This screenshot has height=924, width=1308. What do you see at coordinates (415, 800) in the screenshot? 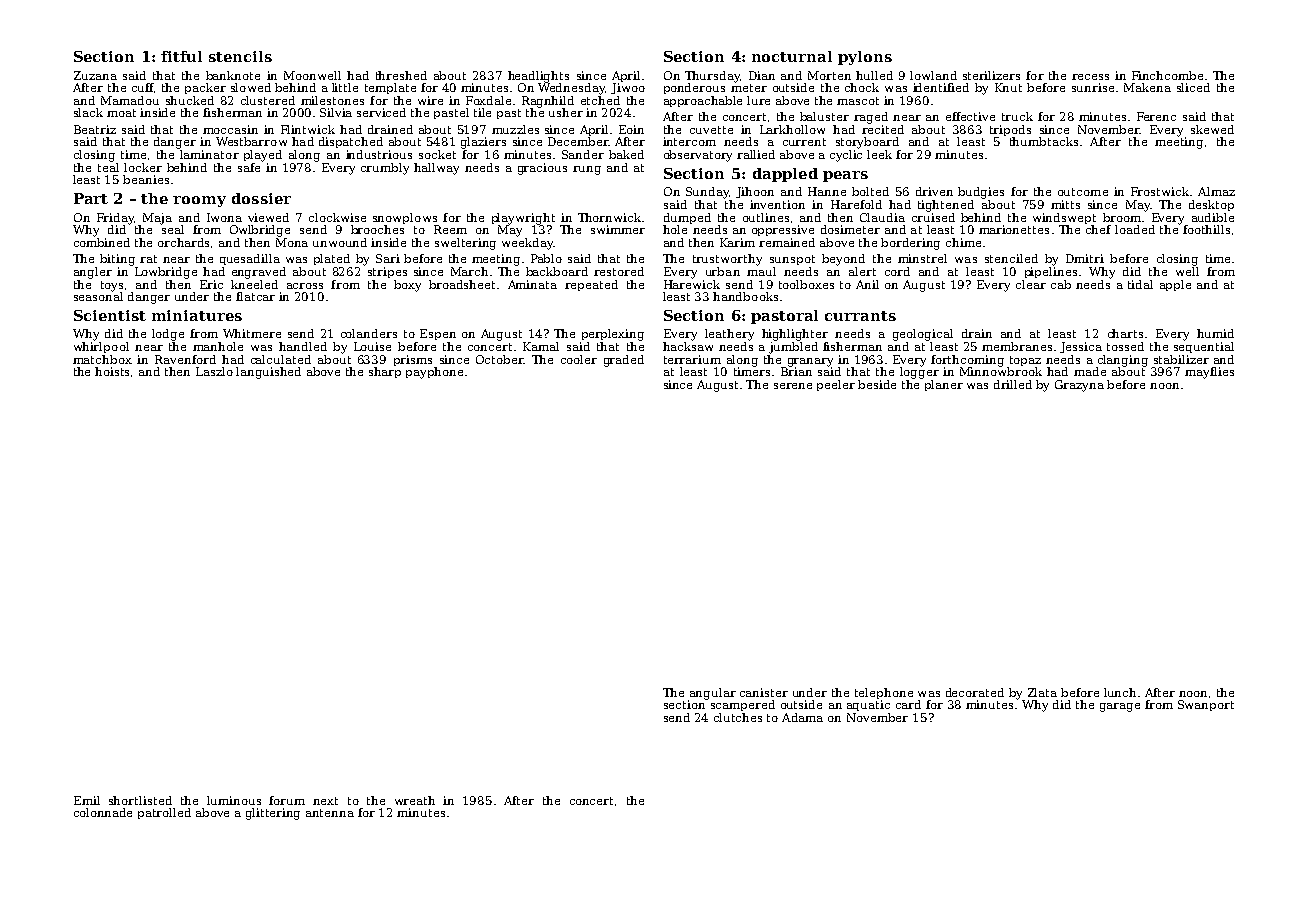
I see `wreath` at bounding box center [415, 800].
